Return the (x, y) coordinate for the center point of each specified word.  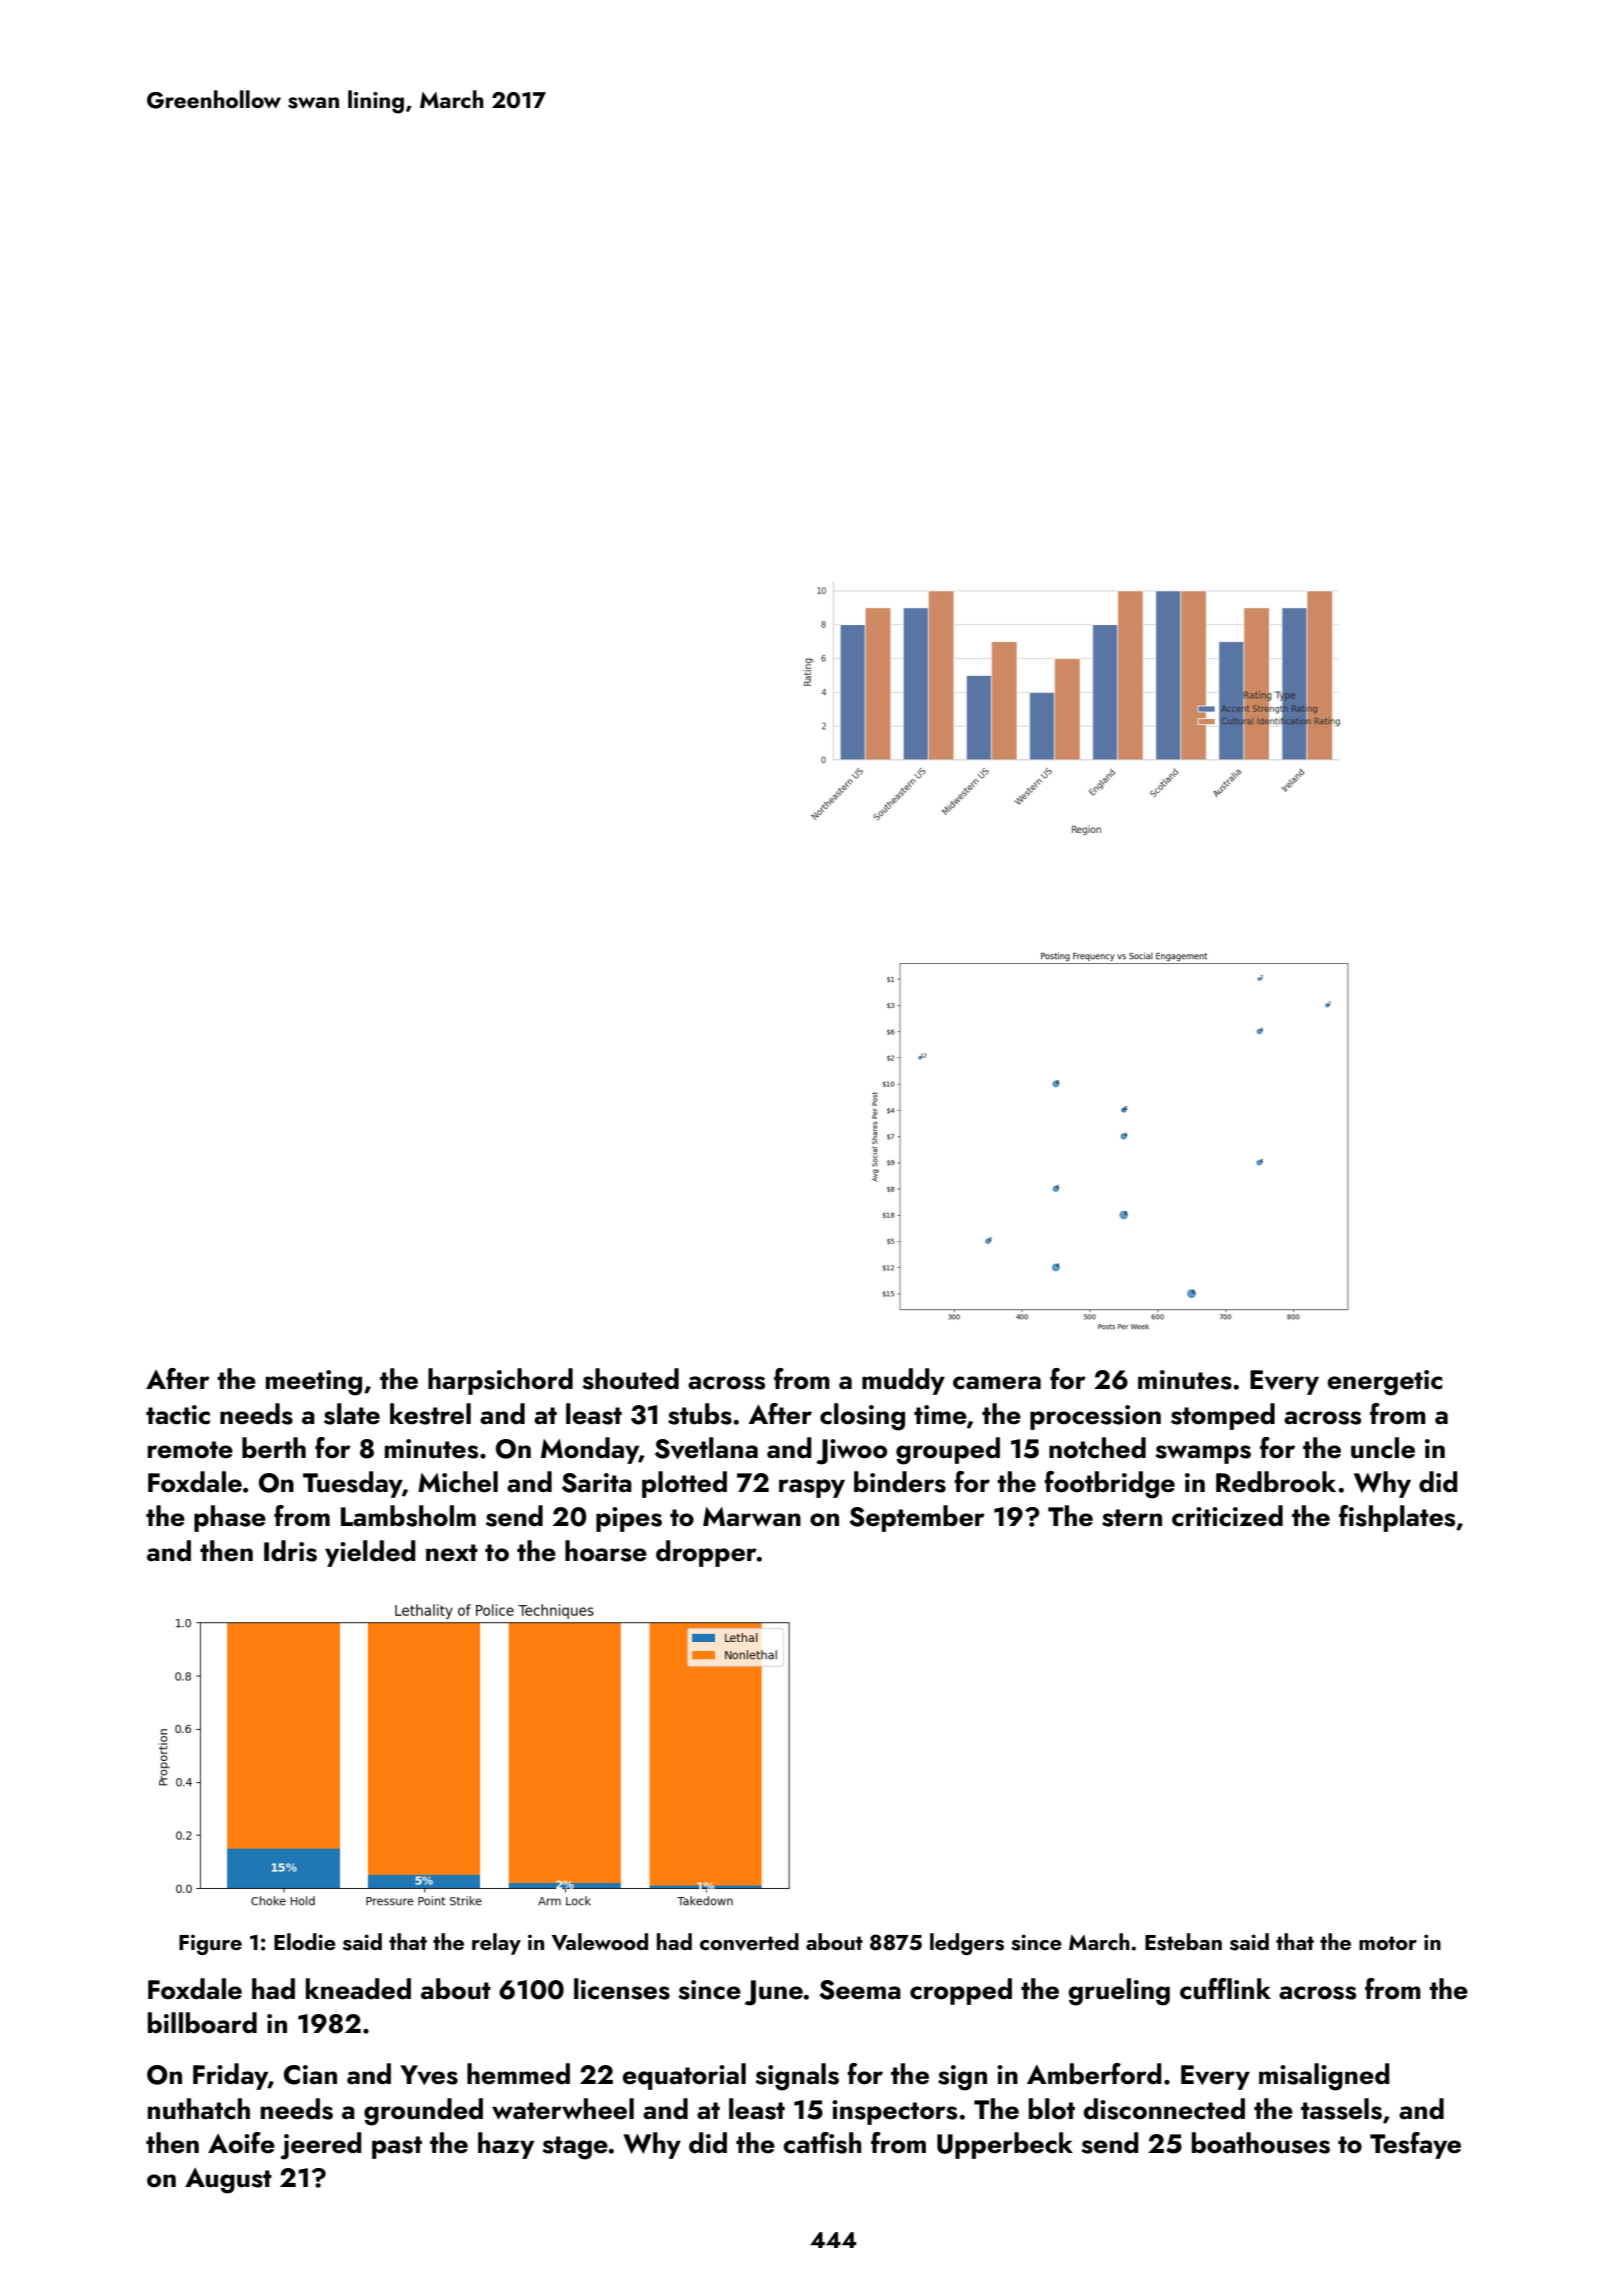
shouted (631, 1379)
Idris (290, 1551)
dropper (706, 1553)
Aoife (241, 2143)
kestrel (430, 1414)
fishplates (1397, 1518)
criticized (1227, 1516)
